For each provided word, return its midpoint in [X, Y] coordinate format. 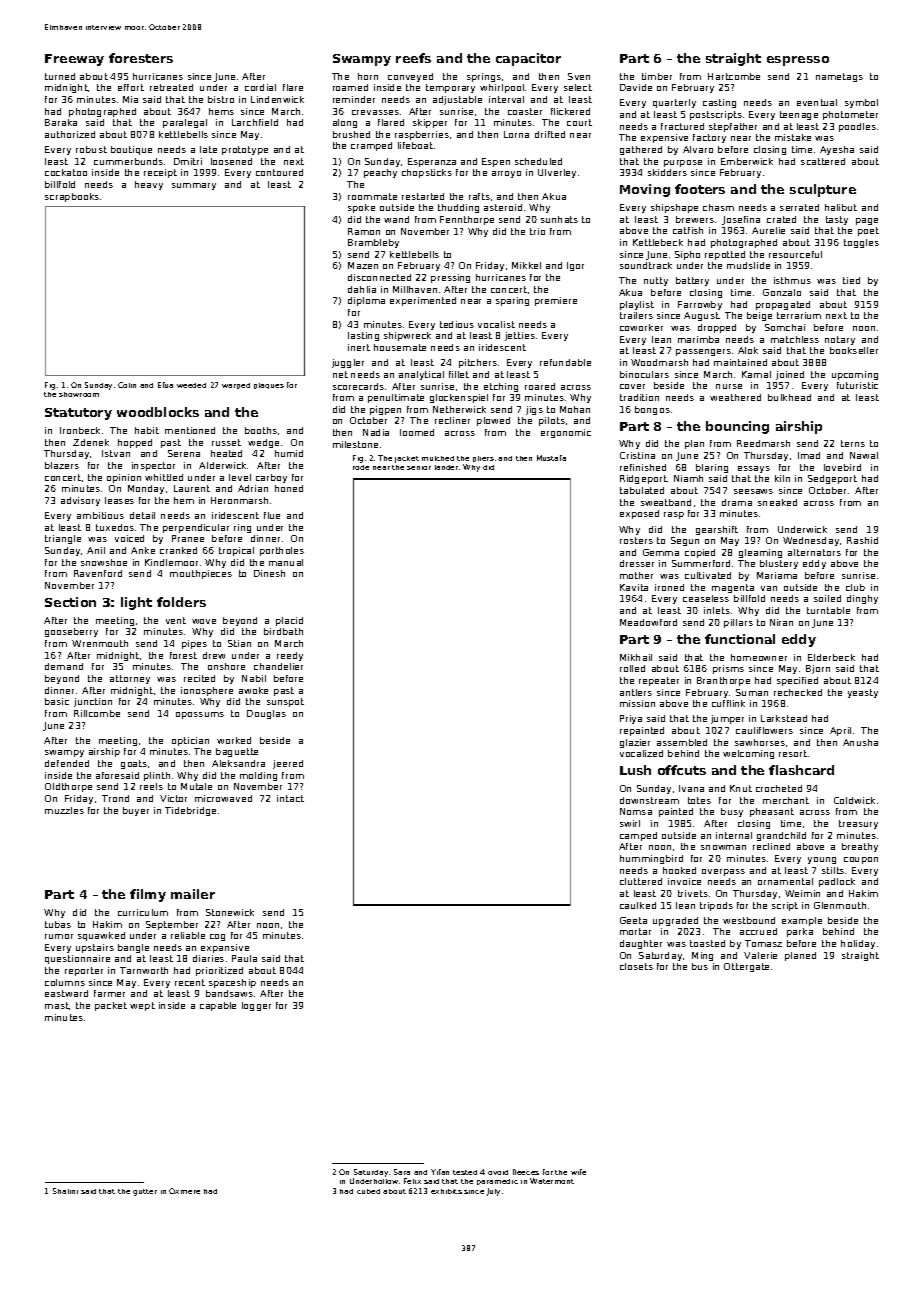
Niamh [688, 478]
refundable [565, 362]
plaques [269, 386]
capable [218, 1006]
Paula [244, 958]
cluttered [641, 881]
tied [851, 280]
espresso [798, 61]
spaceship [232, 983]
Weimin [802, 893]
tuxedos [115, 527]
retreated [171, 87]
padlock [837, 882]
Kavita [634, 587]
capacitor [528, 59]
